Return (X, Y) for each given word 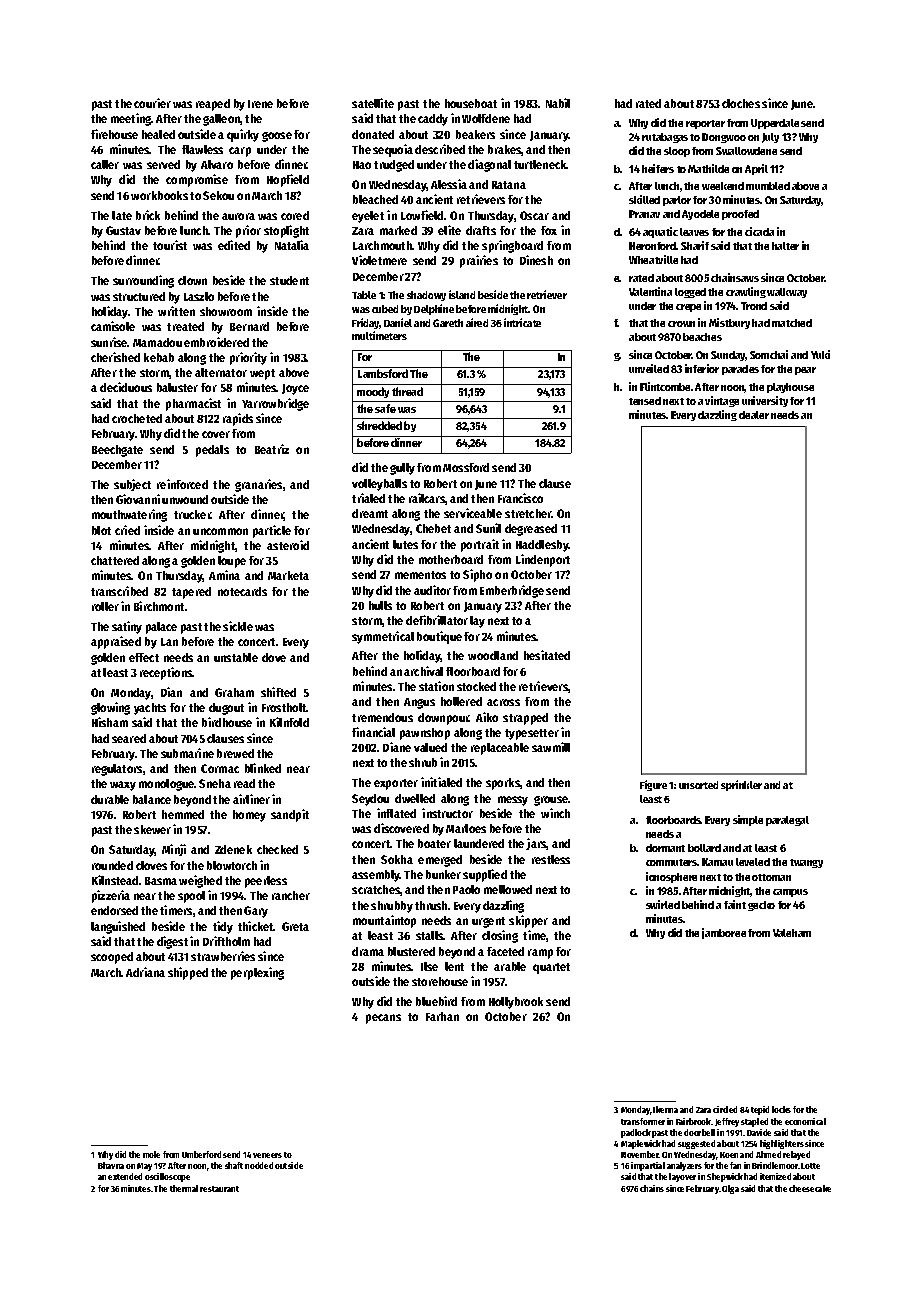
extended (125, 1176)
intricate (522, 322)
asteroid (288, 545)
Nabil (558, 103)
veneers (267, 1155)
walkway (787, 293)
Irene (260, 104)
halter (785, 246)
